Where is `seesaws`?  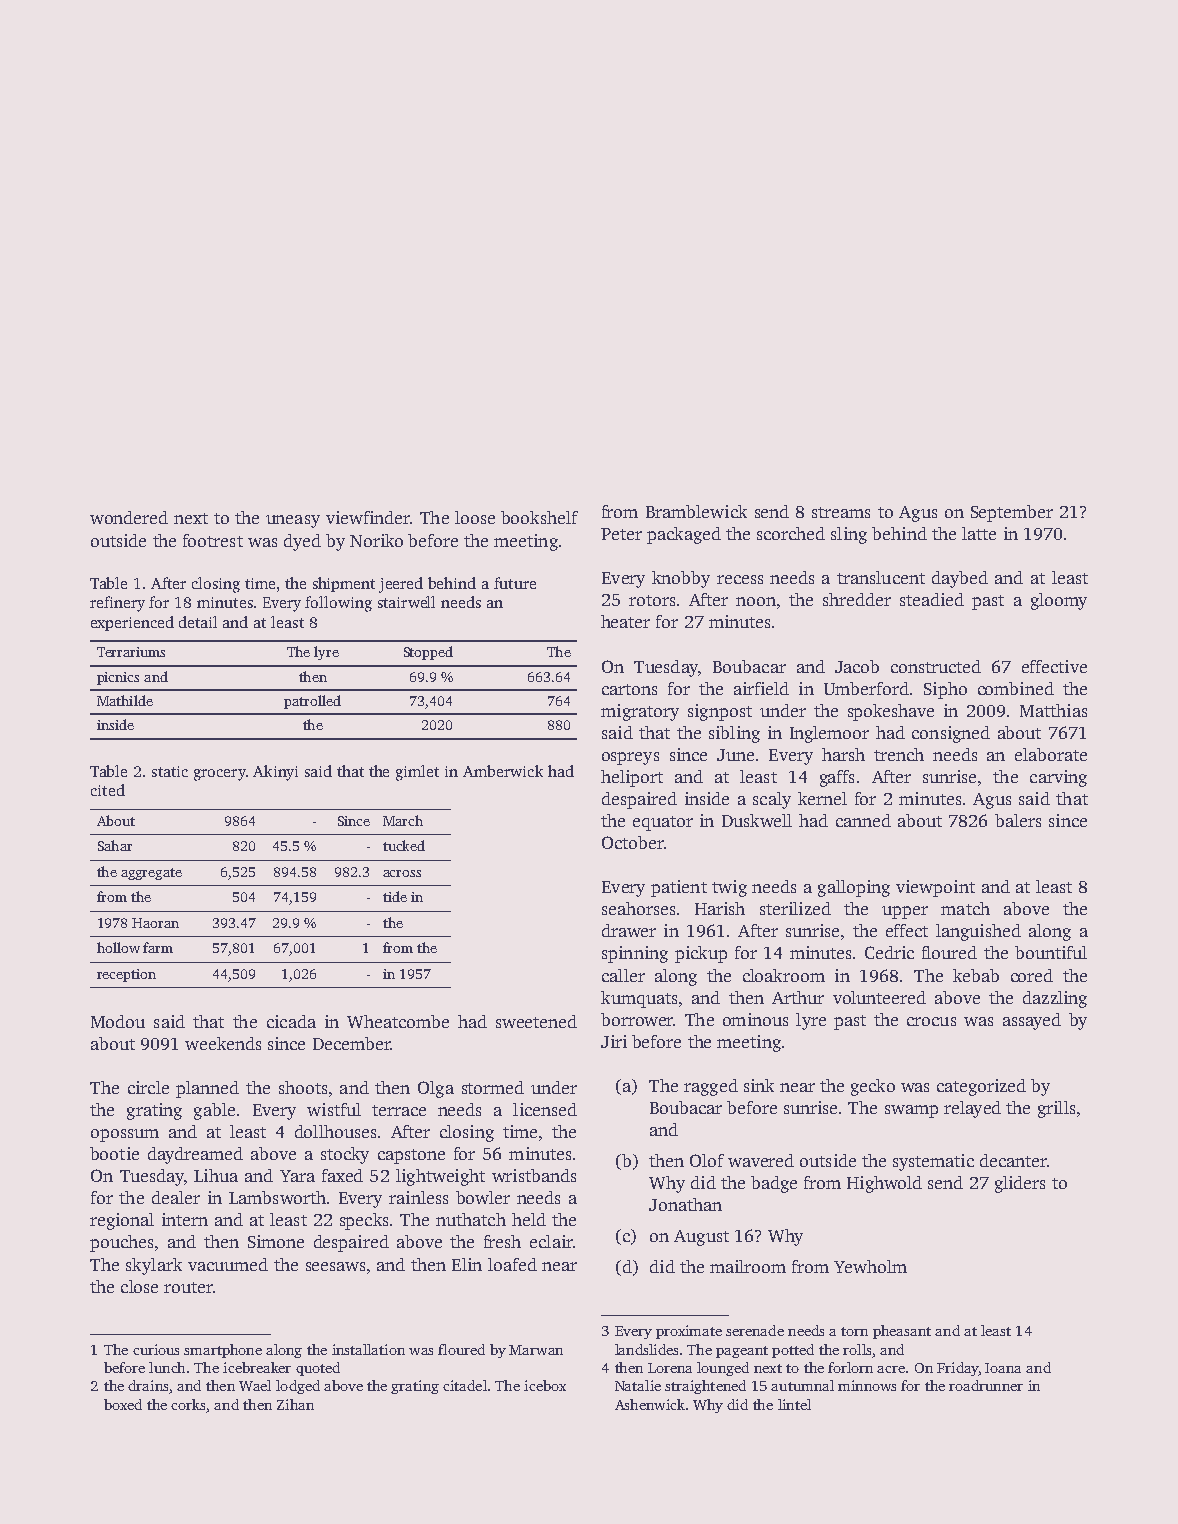
seesaws is located at coordinates (335, 1266).
